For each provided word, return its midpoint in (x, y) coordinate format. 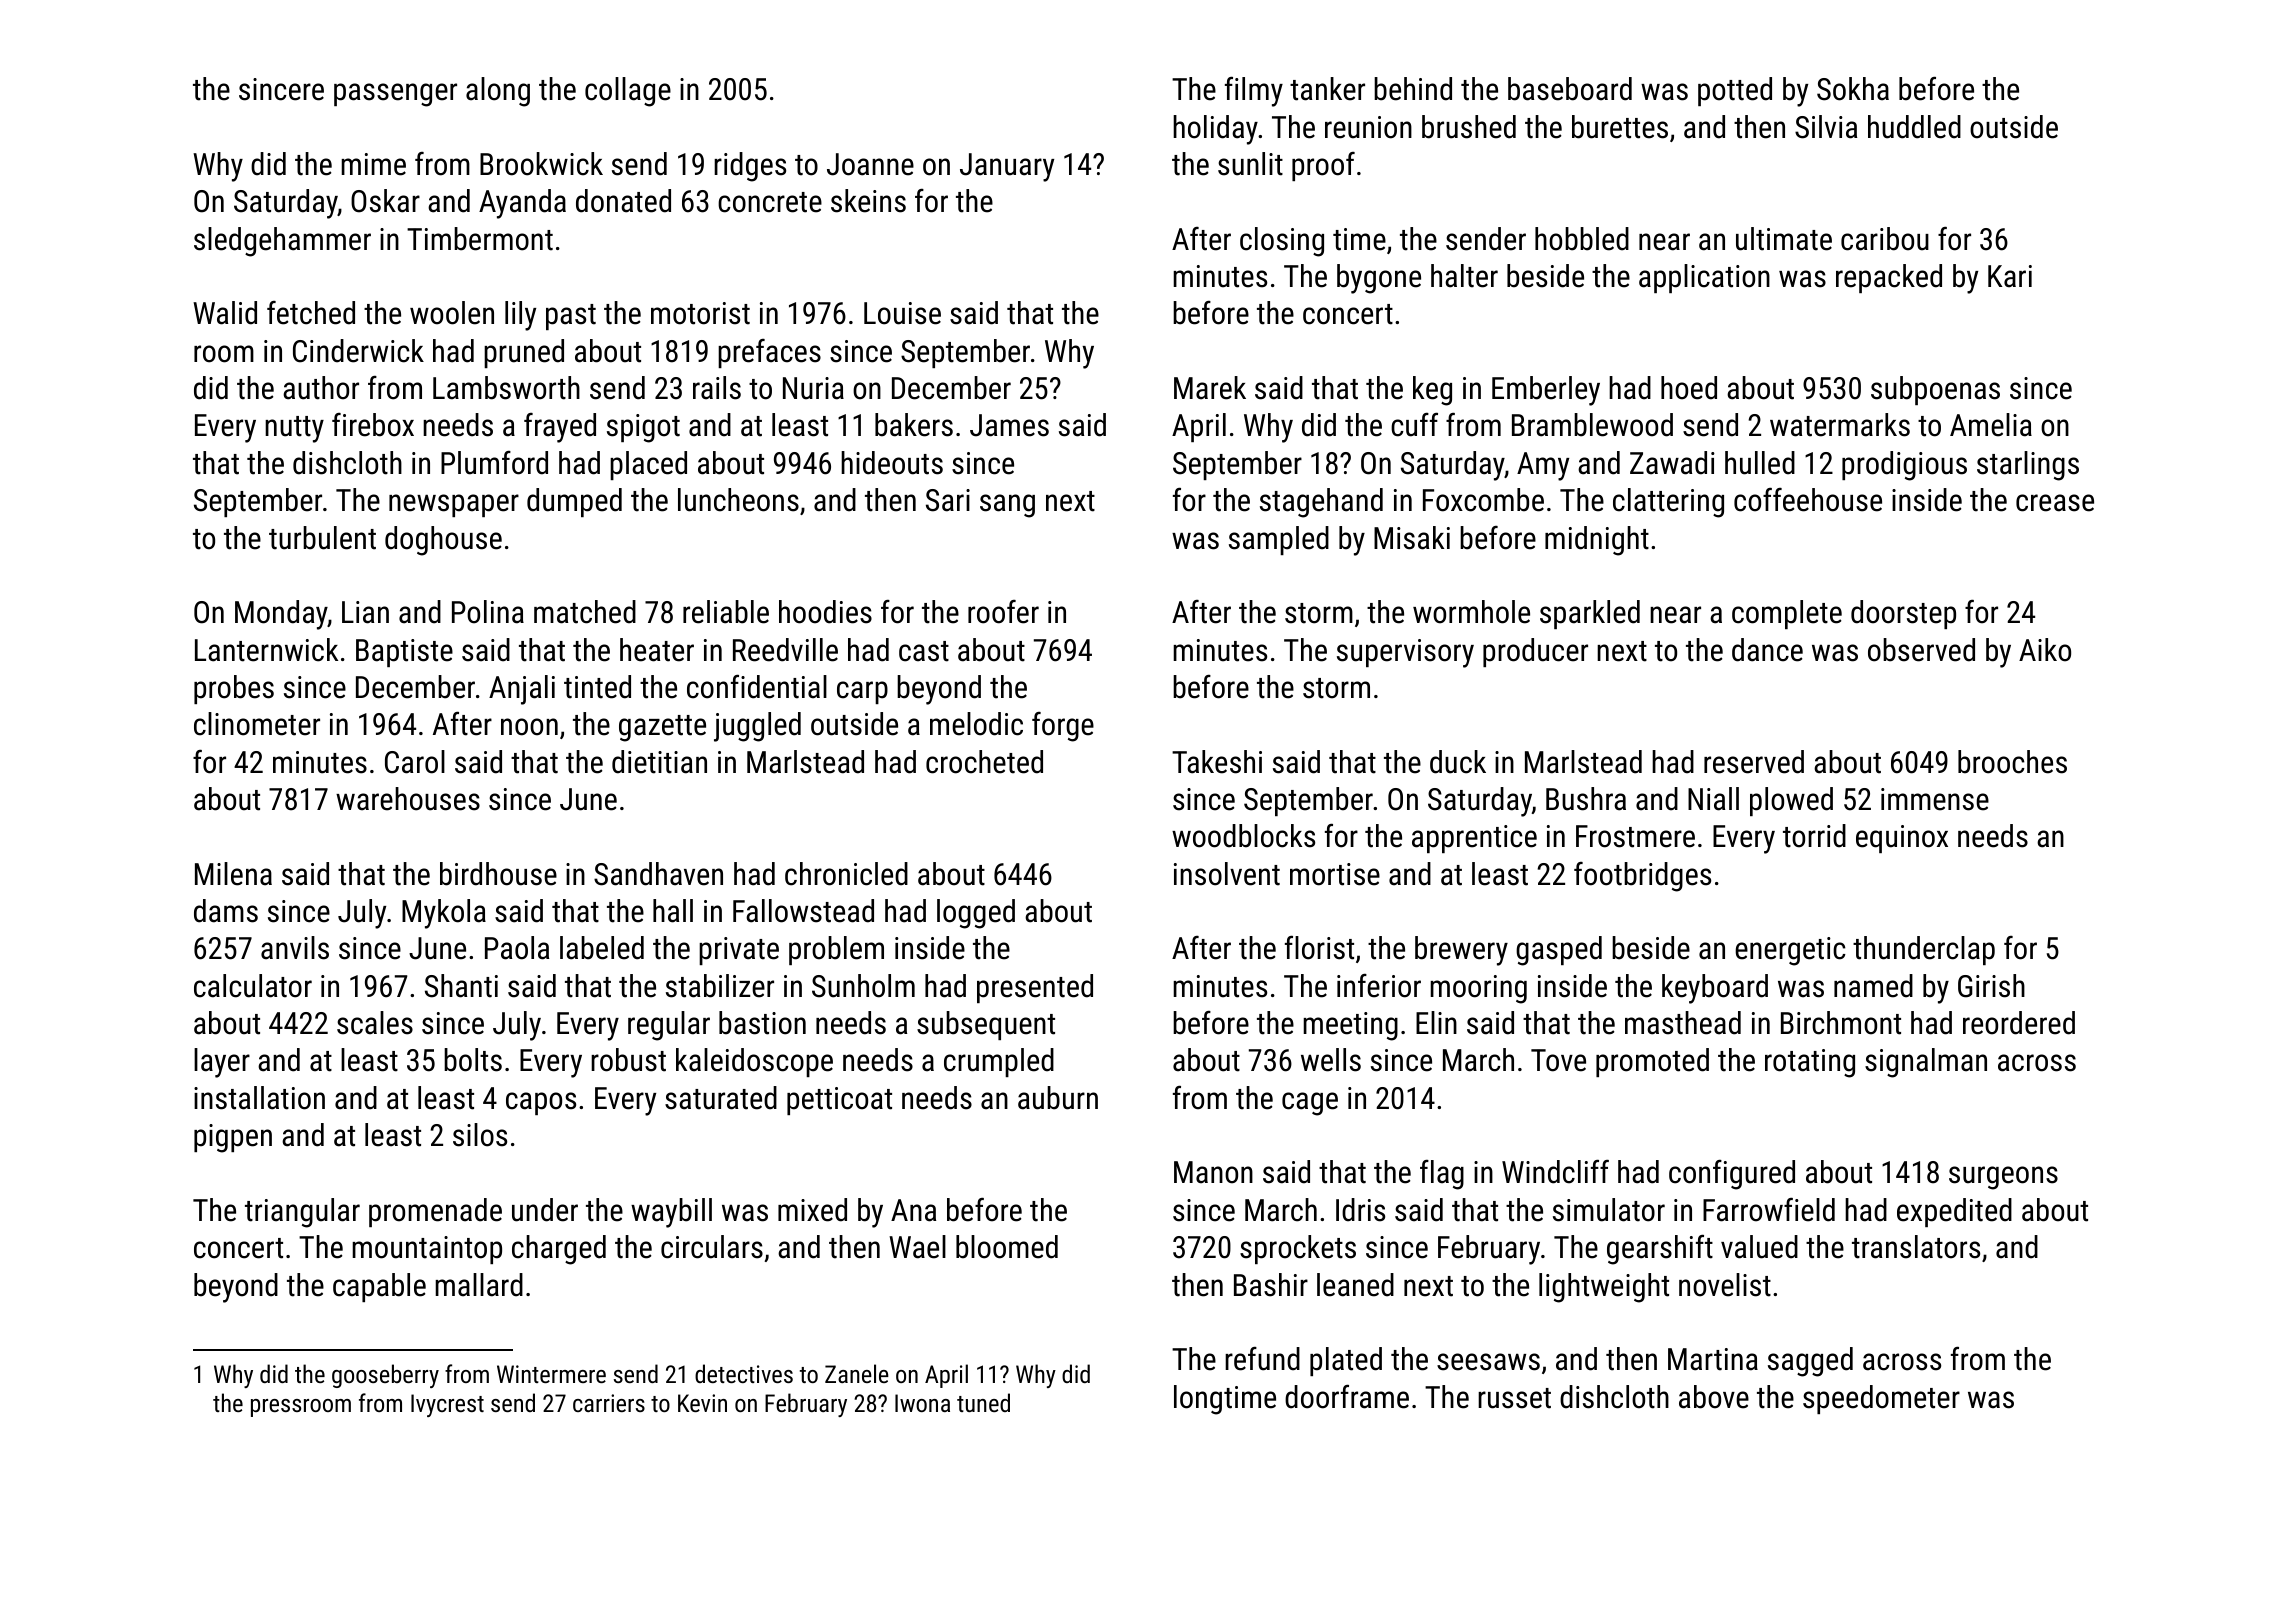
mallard (479, 1285)
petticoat (839, 1101)
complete (1787, 614)
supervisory (1405, 653)
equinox (1902, 839)
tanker (1327, 89)
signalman (1926, 1063)
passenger (395, 95)
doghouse (443, 541)
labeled (602, 948)
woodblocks (1243, 836)
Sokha (1853, 89)
